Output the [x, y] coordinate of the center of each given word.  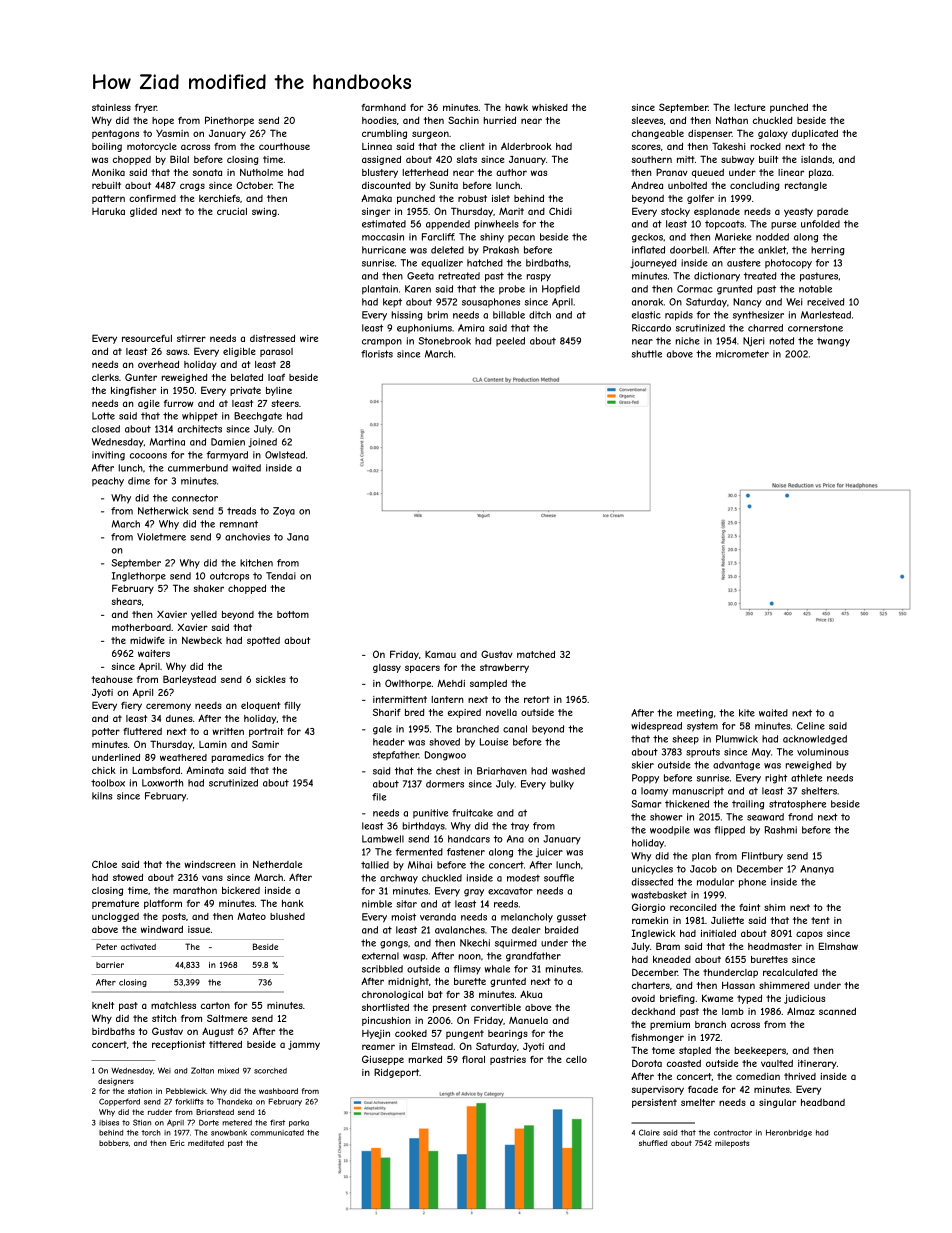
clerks [105, 377]
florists [377, 354]
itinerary [817, 1064]
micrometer [742, 354]
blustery [380, 173]
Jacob [703, 869]
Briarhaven [502, 771]
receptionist [178, 1045]
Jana [298, 537]
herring [827, 251]
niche [688, 341]
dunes [179, 718]
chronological [392, 995]
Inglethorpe [139, 577]
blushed [287, 916]
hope [163, 121]
